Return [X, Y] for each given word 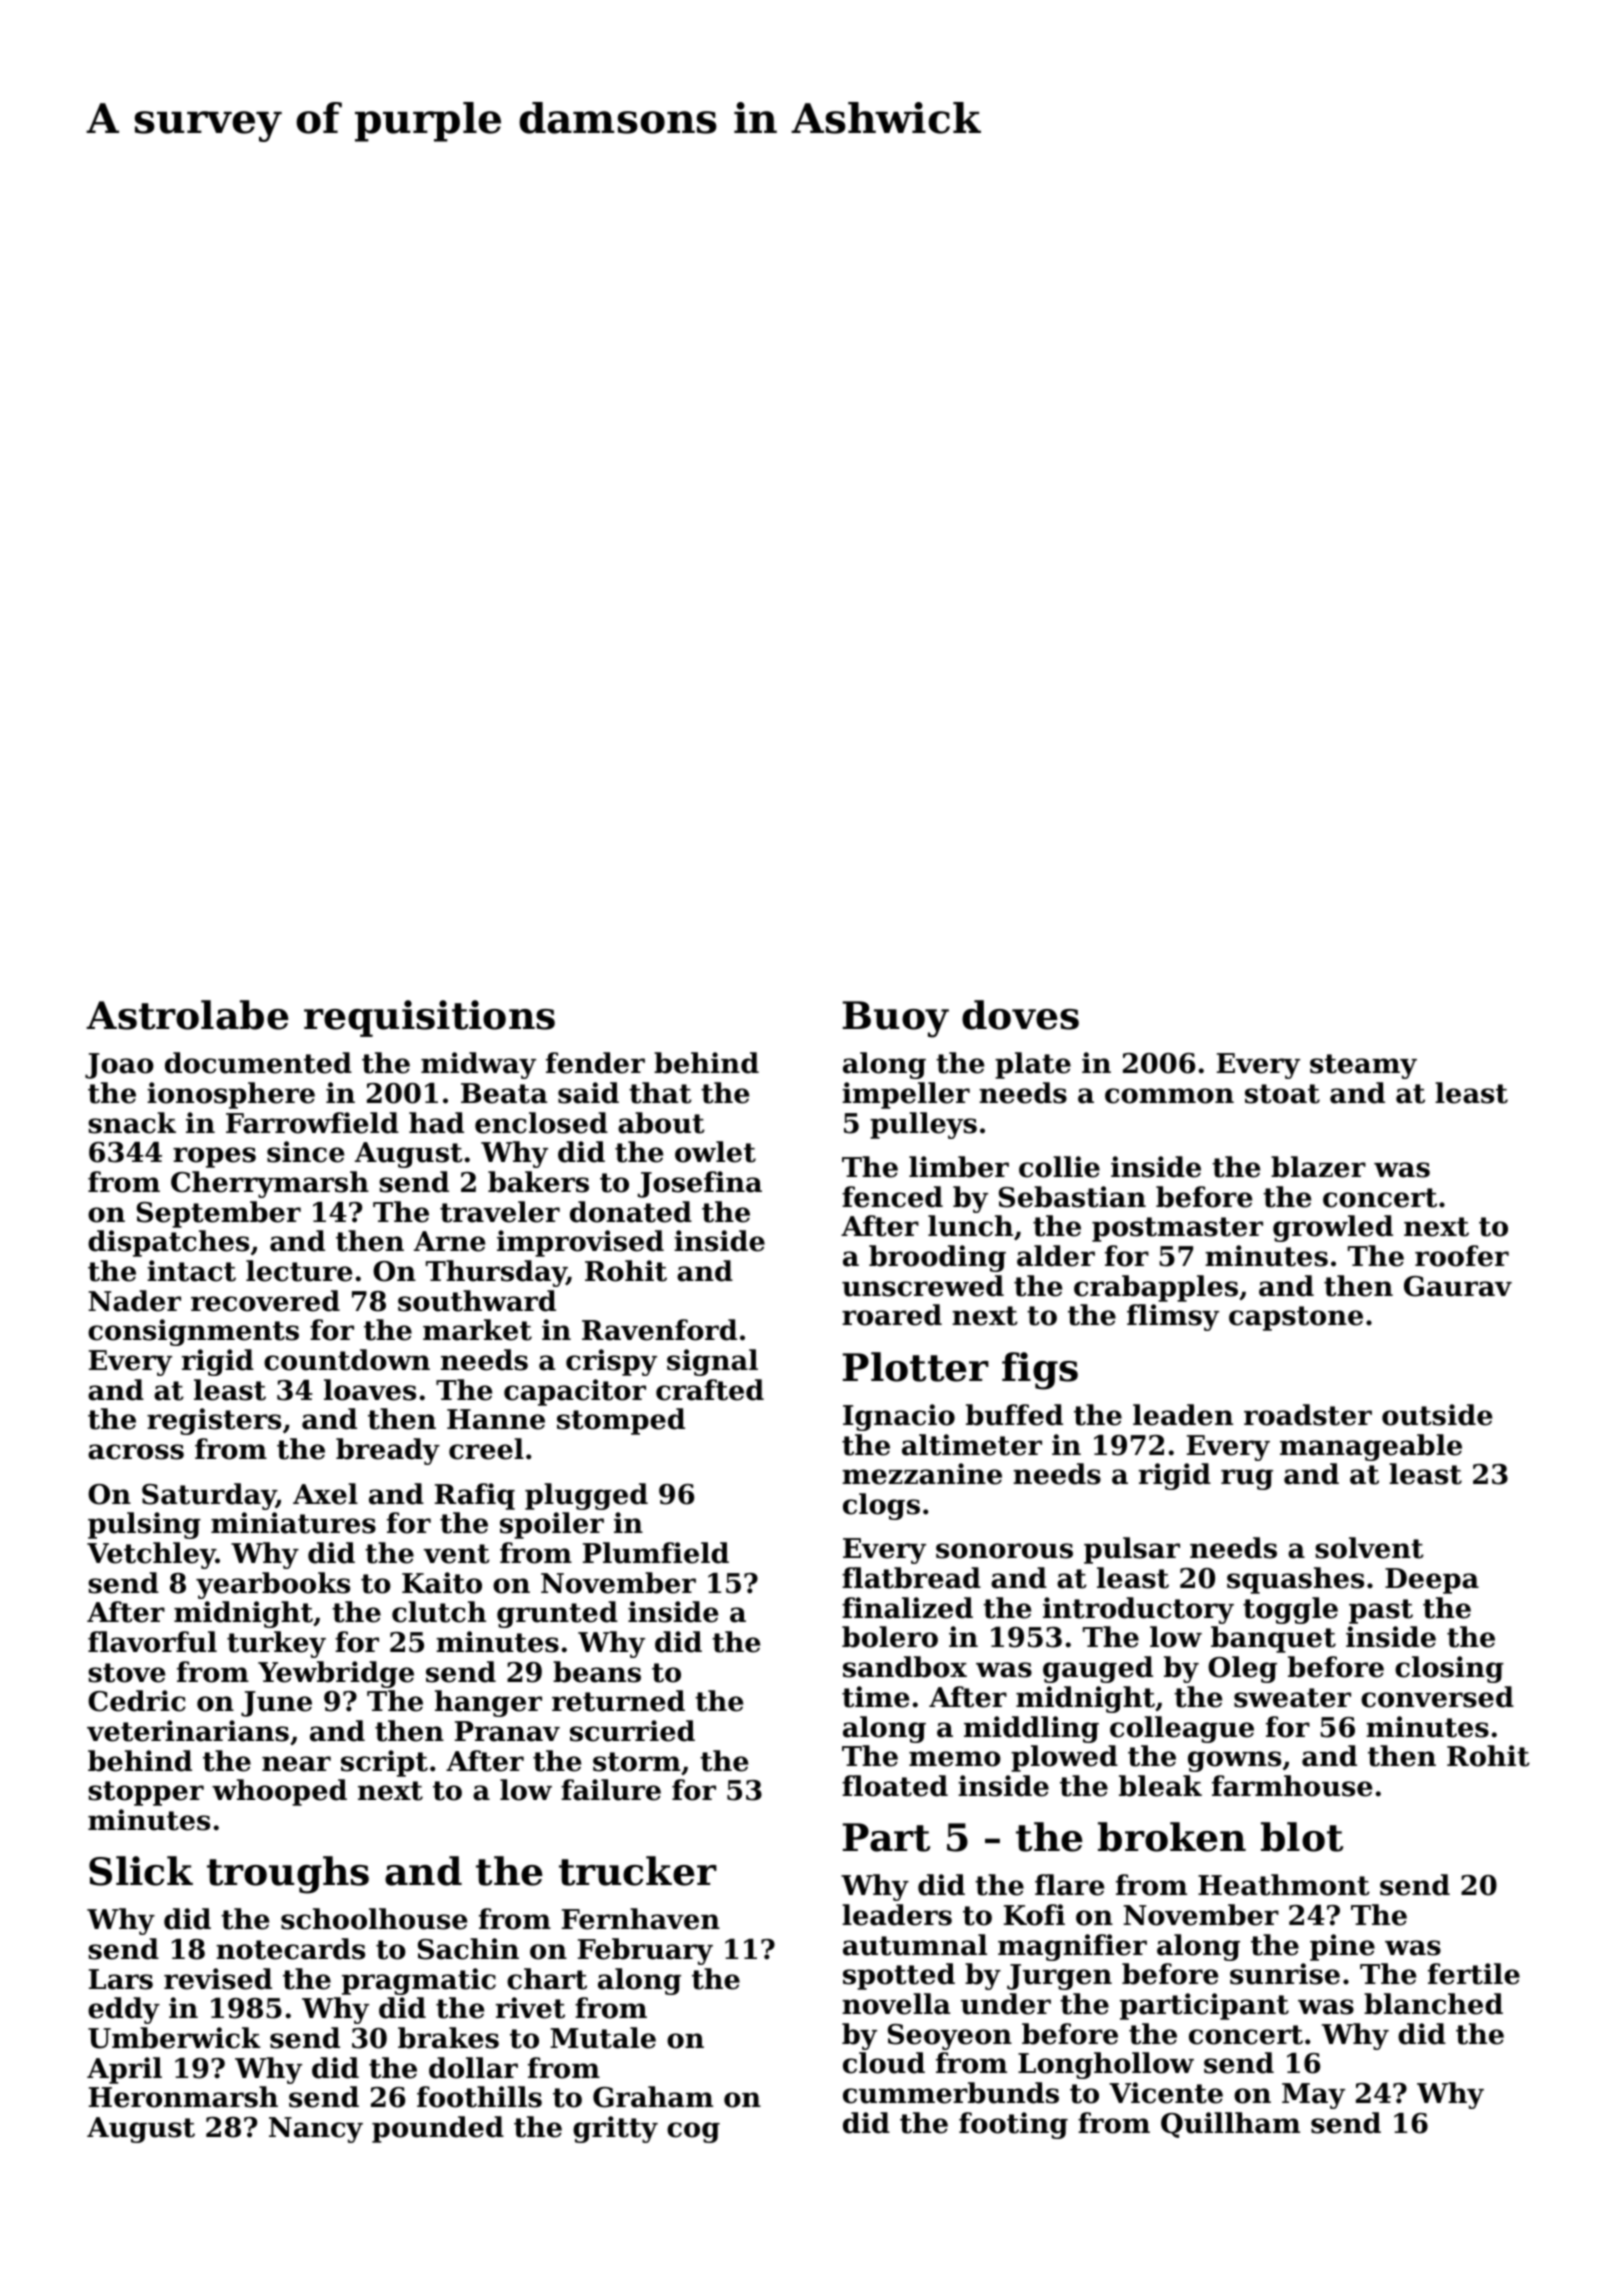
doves [1020, 1015]
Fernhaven [641, 1919]
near [296, 1764]
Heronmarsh [183, 2097]
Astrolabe [187, 1015]
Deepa [1432, 1581]
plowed [1064, 1758]
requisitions [429, 1018]
